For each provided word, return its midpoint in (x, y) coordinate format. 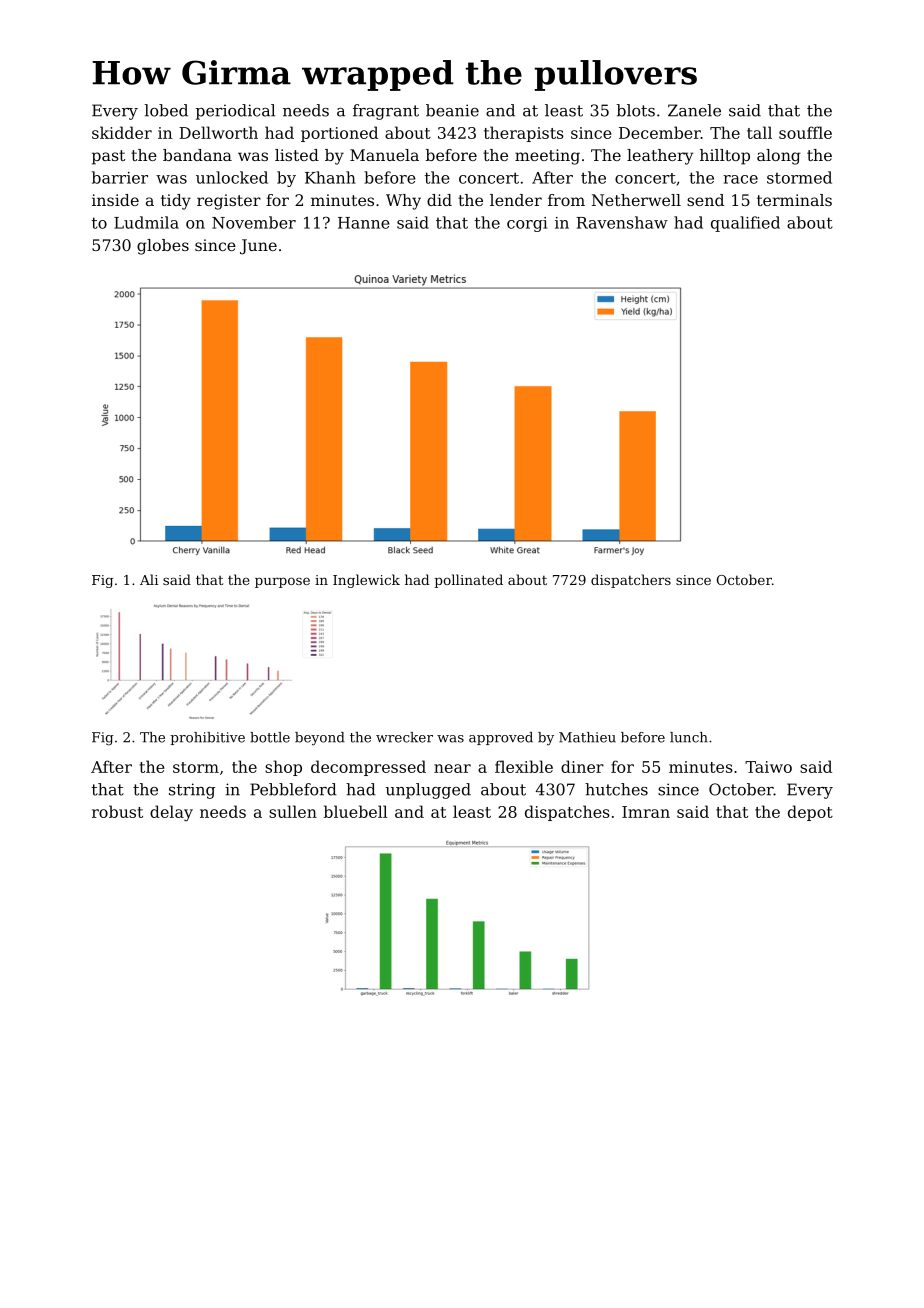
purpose (282, 582)
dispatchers (631, 581)
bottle (270, 737)
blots (636, 110)
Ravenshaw (622, 222)
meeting (547, 157)
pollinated (468, 581)
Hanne (364, 223)
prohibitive (207, 738)
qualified (745, 224)
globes (163, 247)
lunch (689, 737)
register (229, 202)
